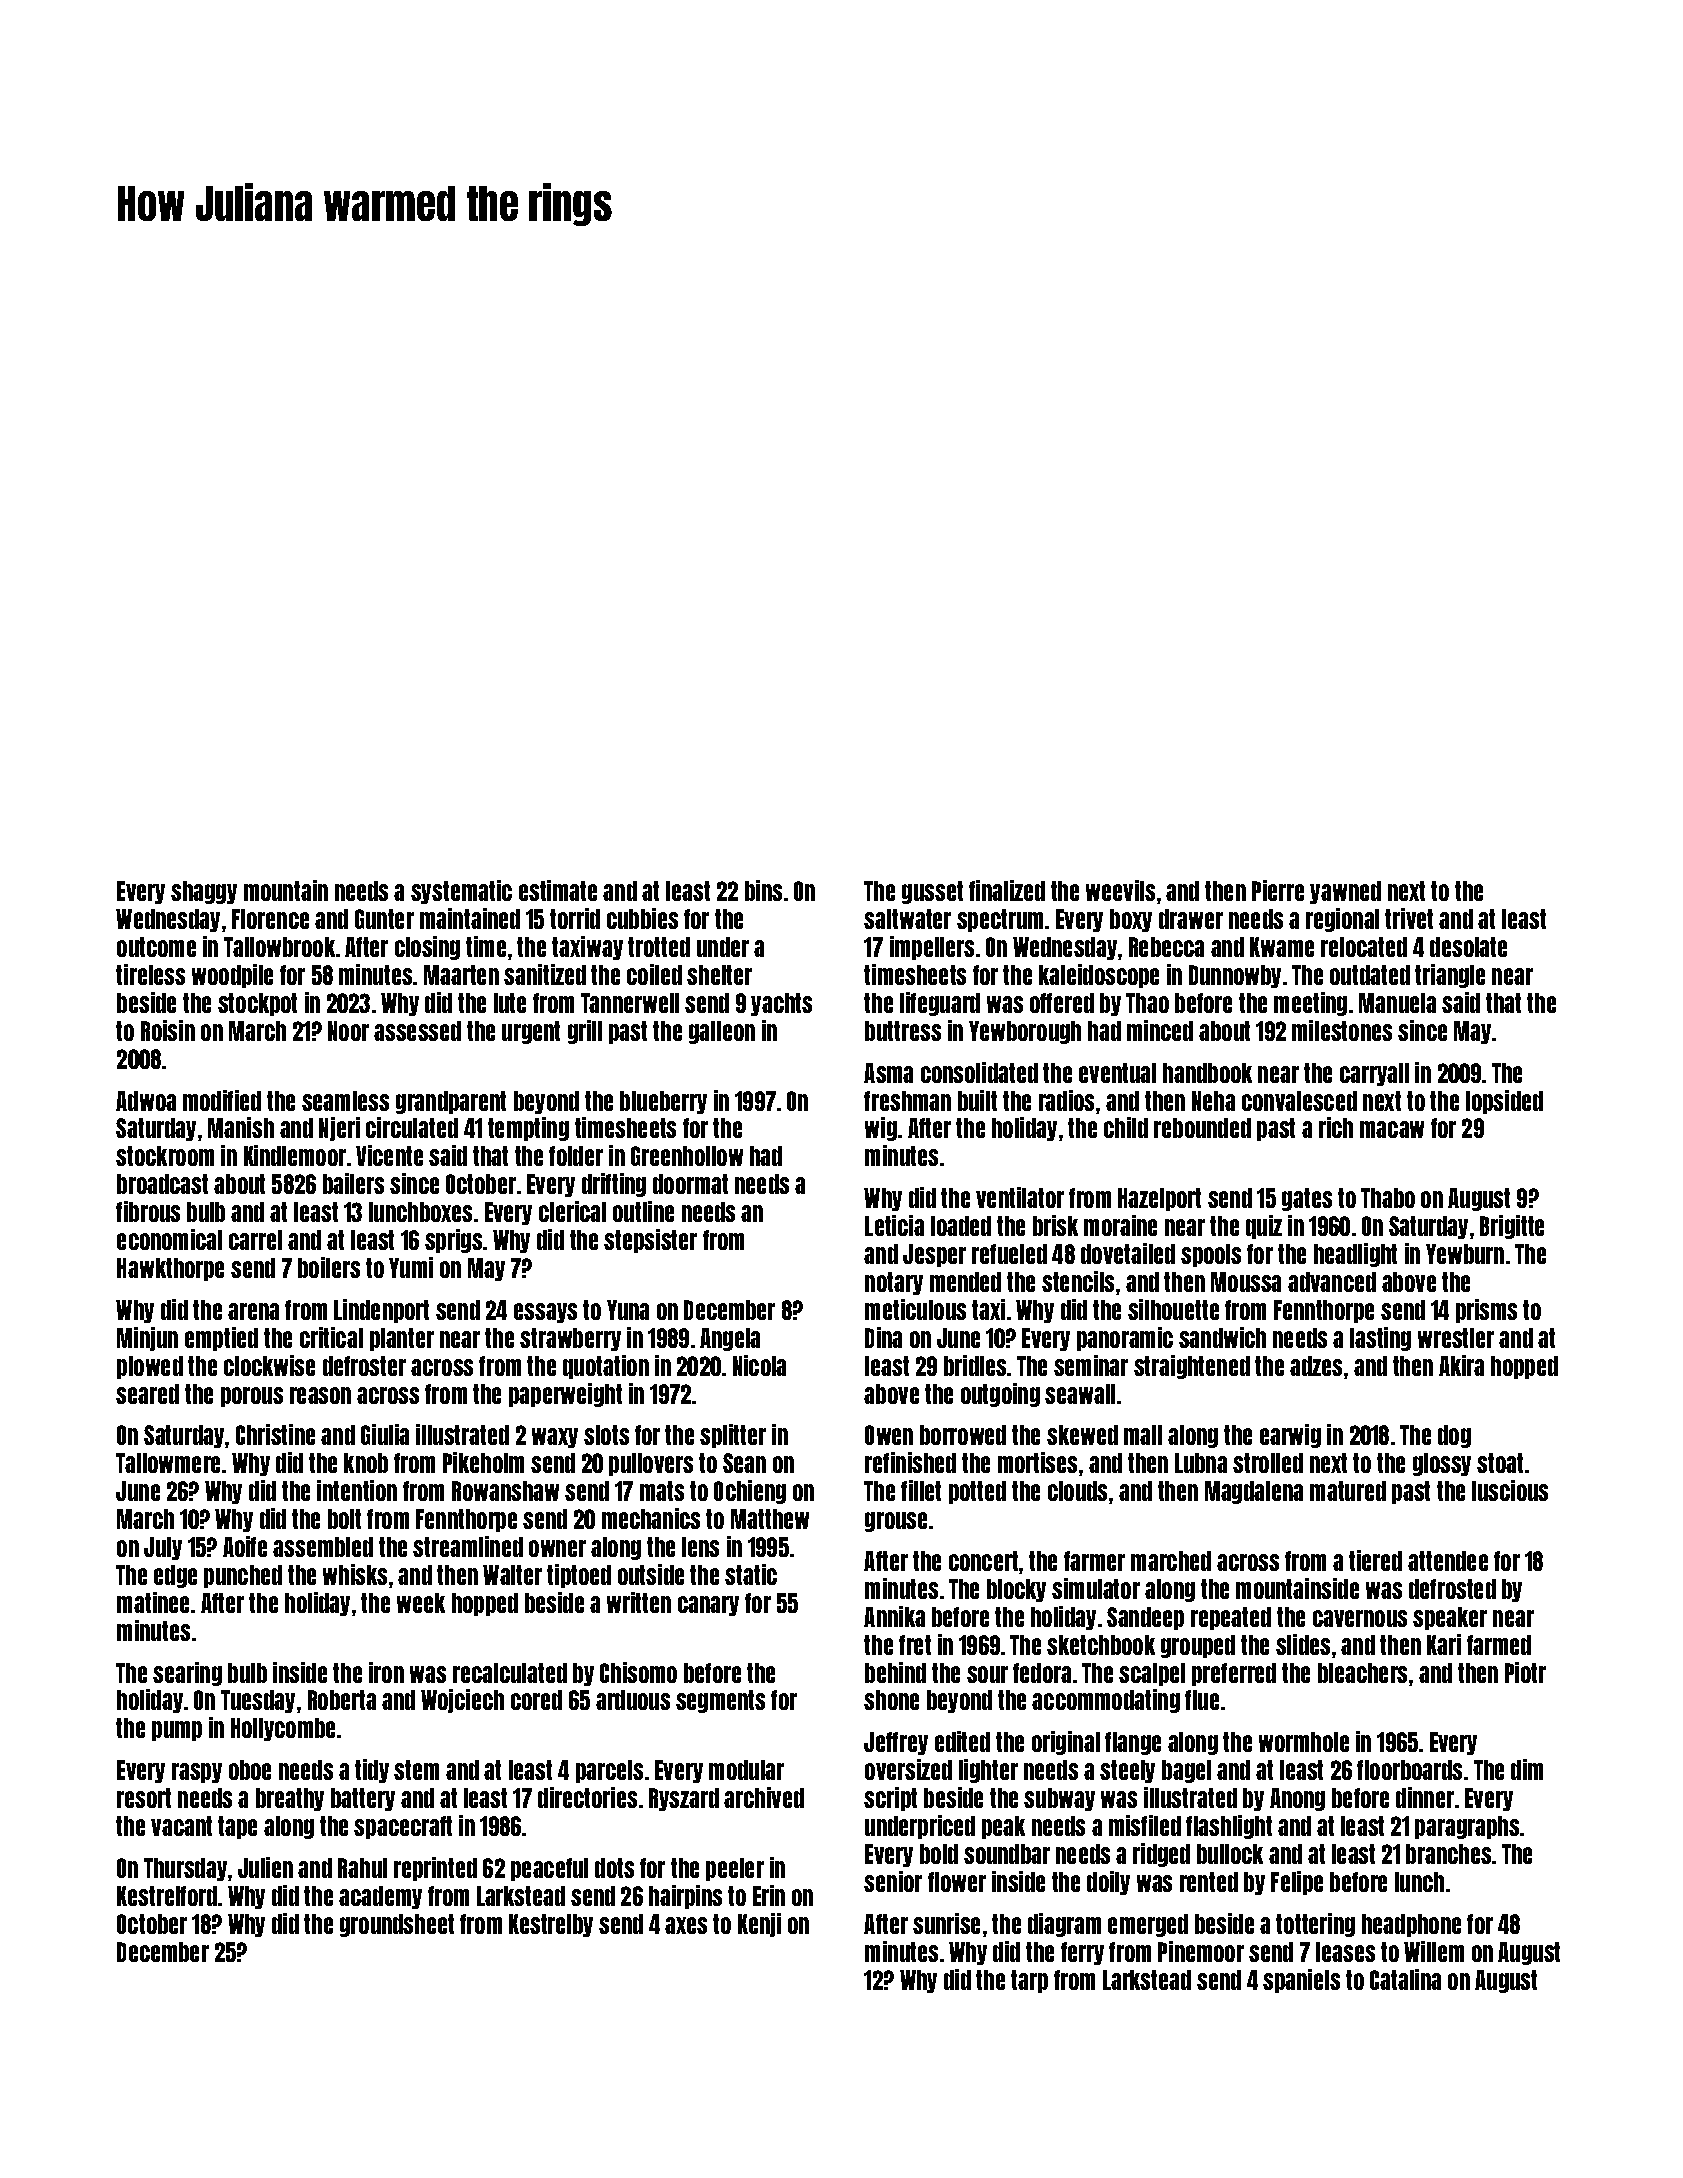 This image has width=1683, height=2178. I want to click on flower, so click(957, 1882).
